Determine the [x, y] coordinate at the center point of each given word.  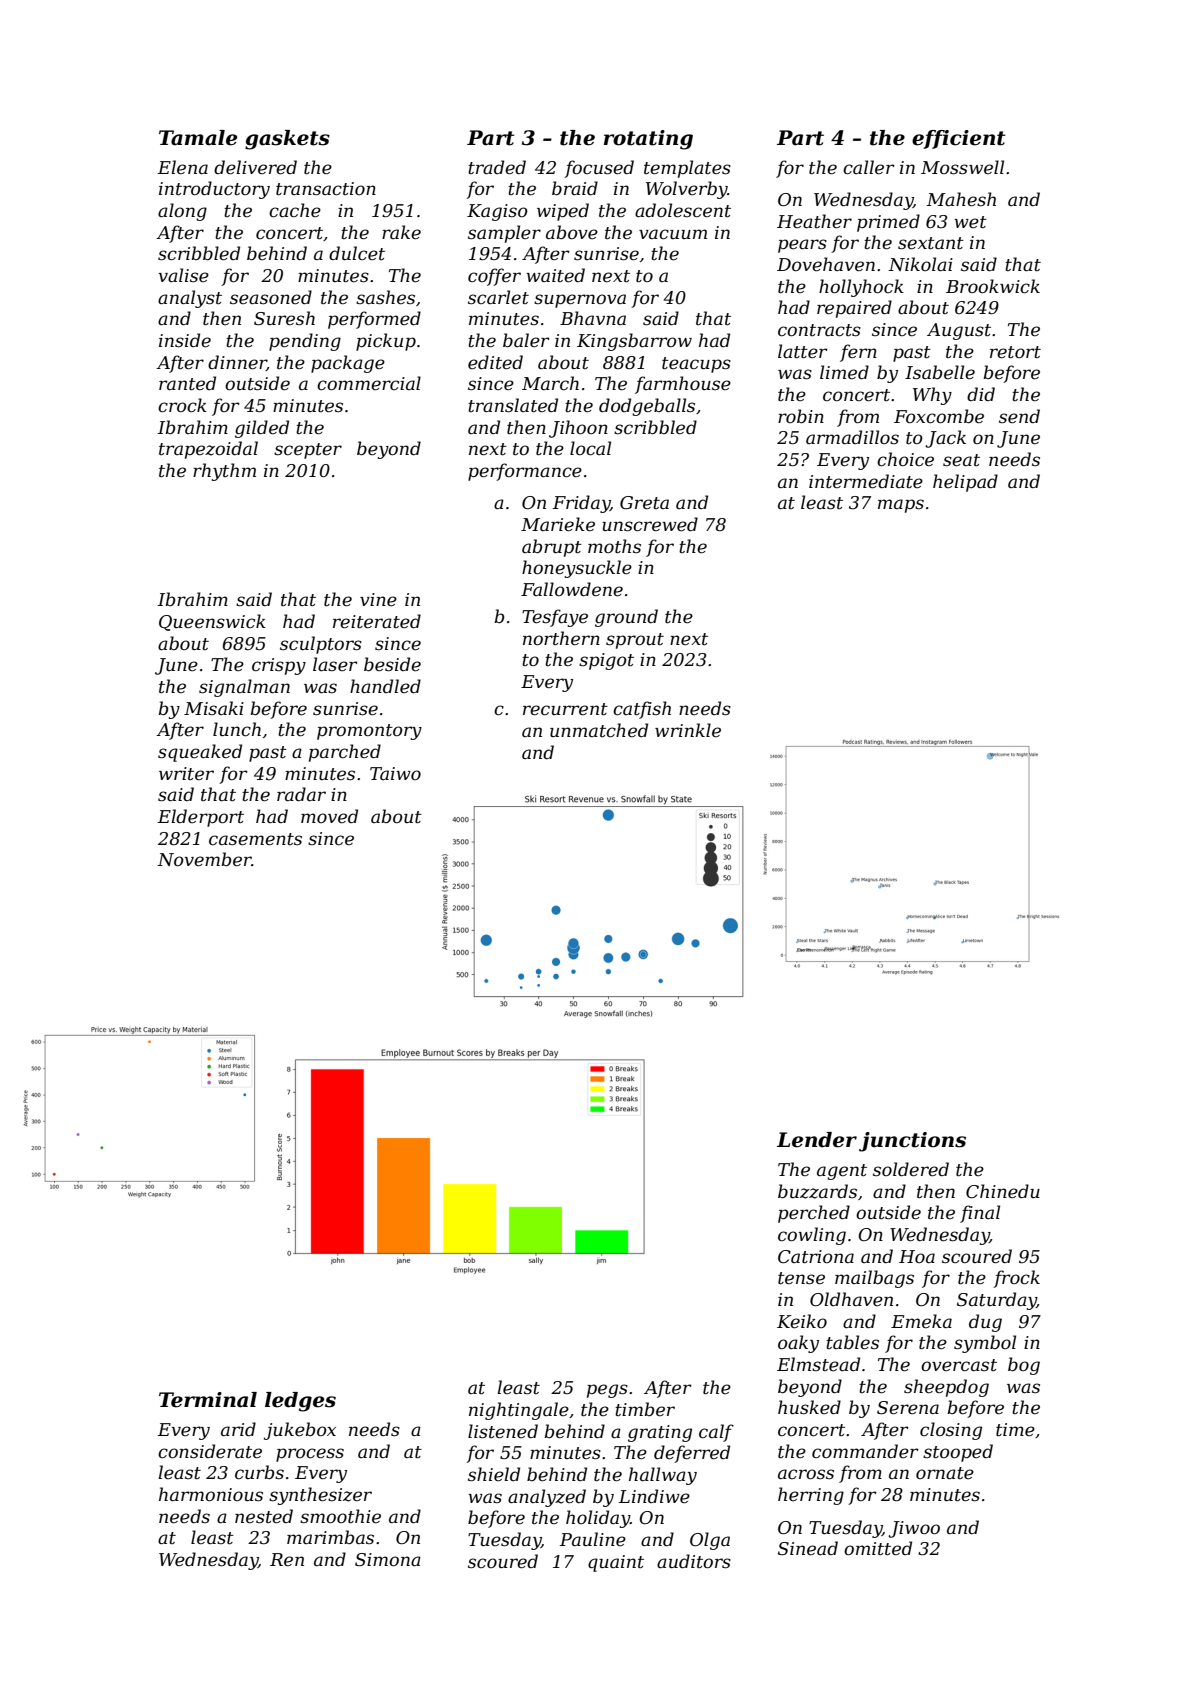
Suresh [284, 318]
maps [901, 506]
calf [716, 1433]
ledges [300, 1402]
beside [392, 664]
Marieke [558, 524]
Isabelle [940, 372]
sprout [635, 641]
